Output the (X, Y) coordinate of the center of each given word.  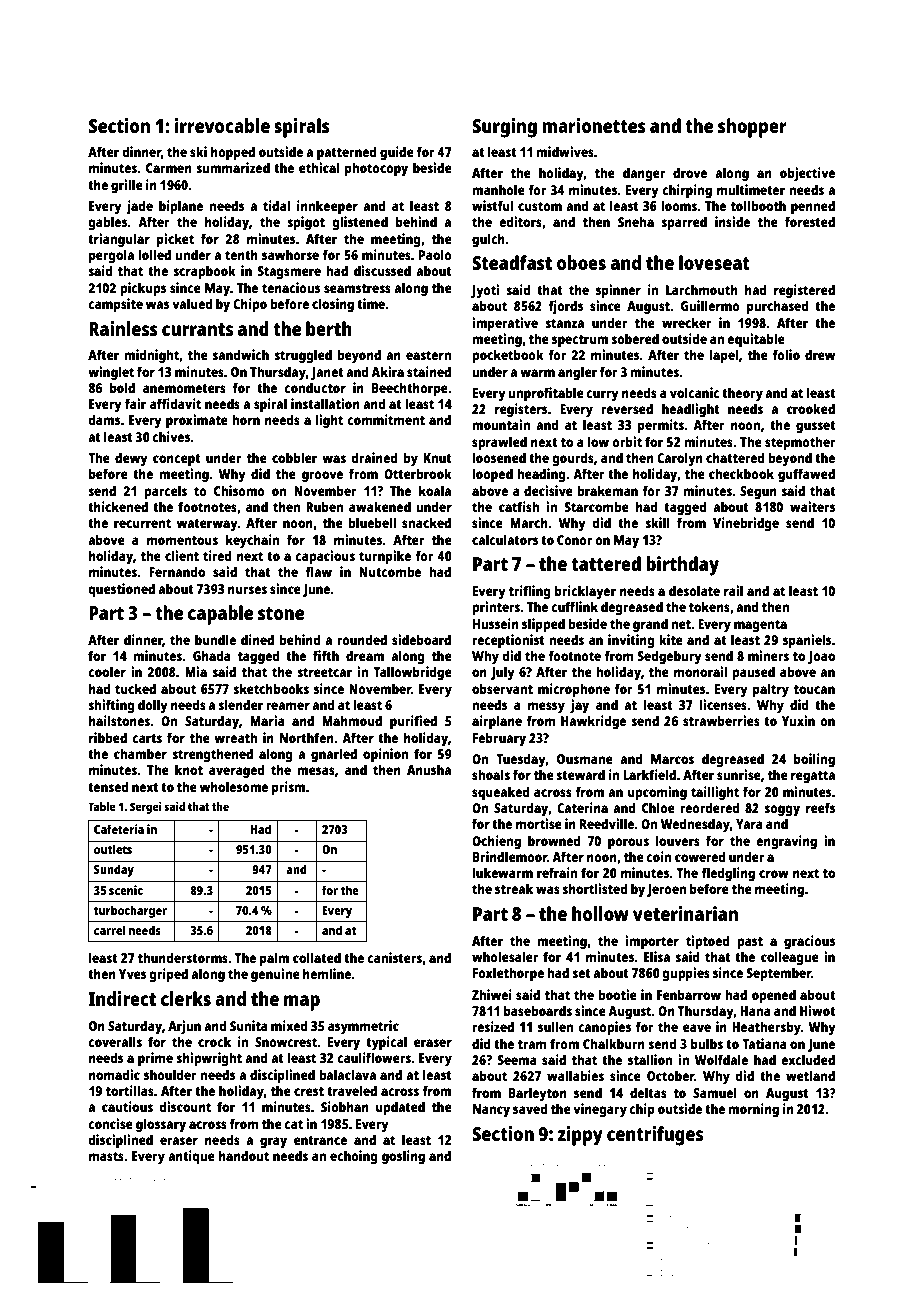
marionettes (594, 125)
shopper (752, 128)
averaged (237, 771)
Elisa (657, 956)
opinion (385, 755)
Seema (517, 1060)
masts (106, 1156)
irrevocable (222, 125)
